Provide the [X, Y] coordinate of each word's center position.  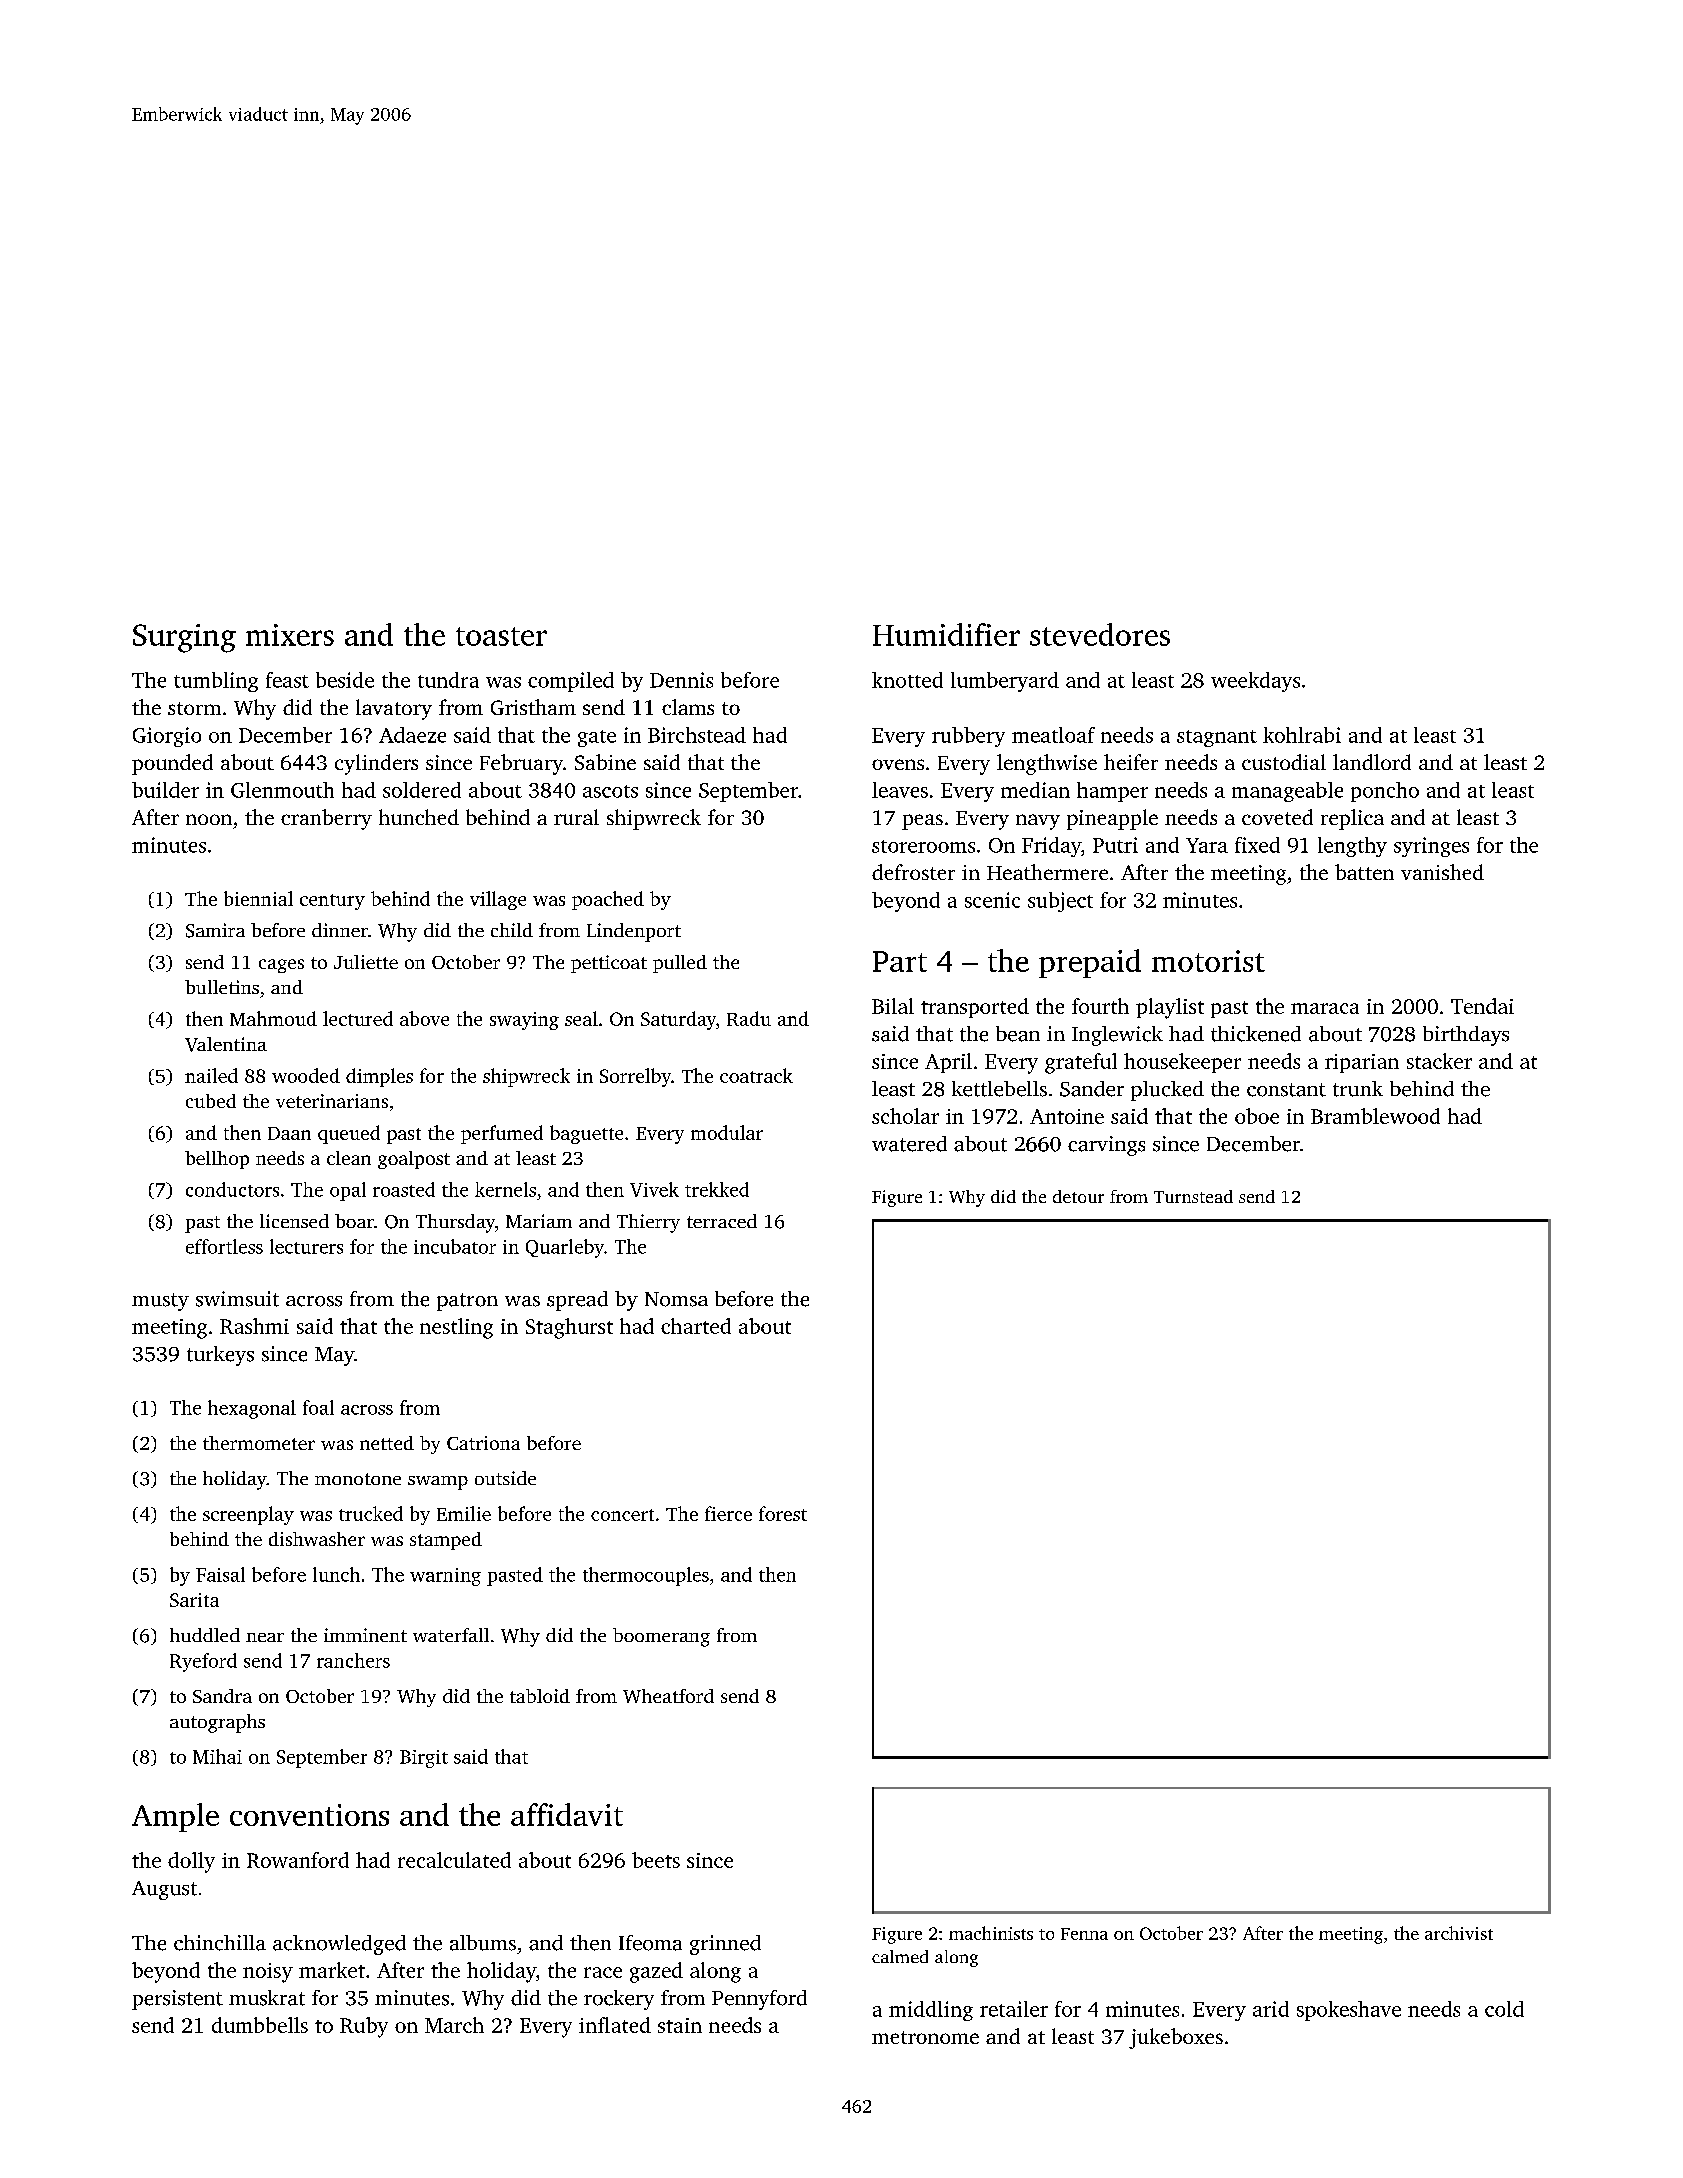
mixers [290, 635]
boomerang [661, 1637]
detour [1078, 1196]
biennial [258, 898]
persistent [177, 2000]
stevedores [1100, 634]
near [265, 1637]
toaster [501, 636]
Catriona [483, 1443]
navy [1038, 822]
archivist [1459, 1933]
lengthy [1352, 847]
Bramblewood [1375, 1116]
